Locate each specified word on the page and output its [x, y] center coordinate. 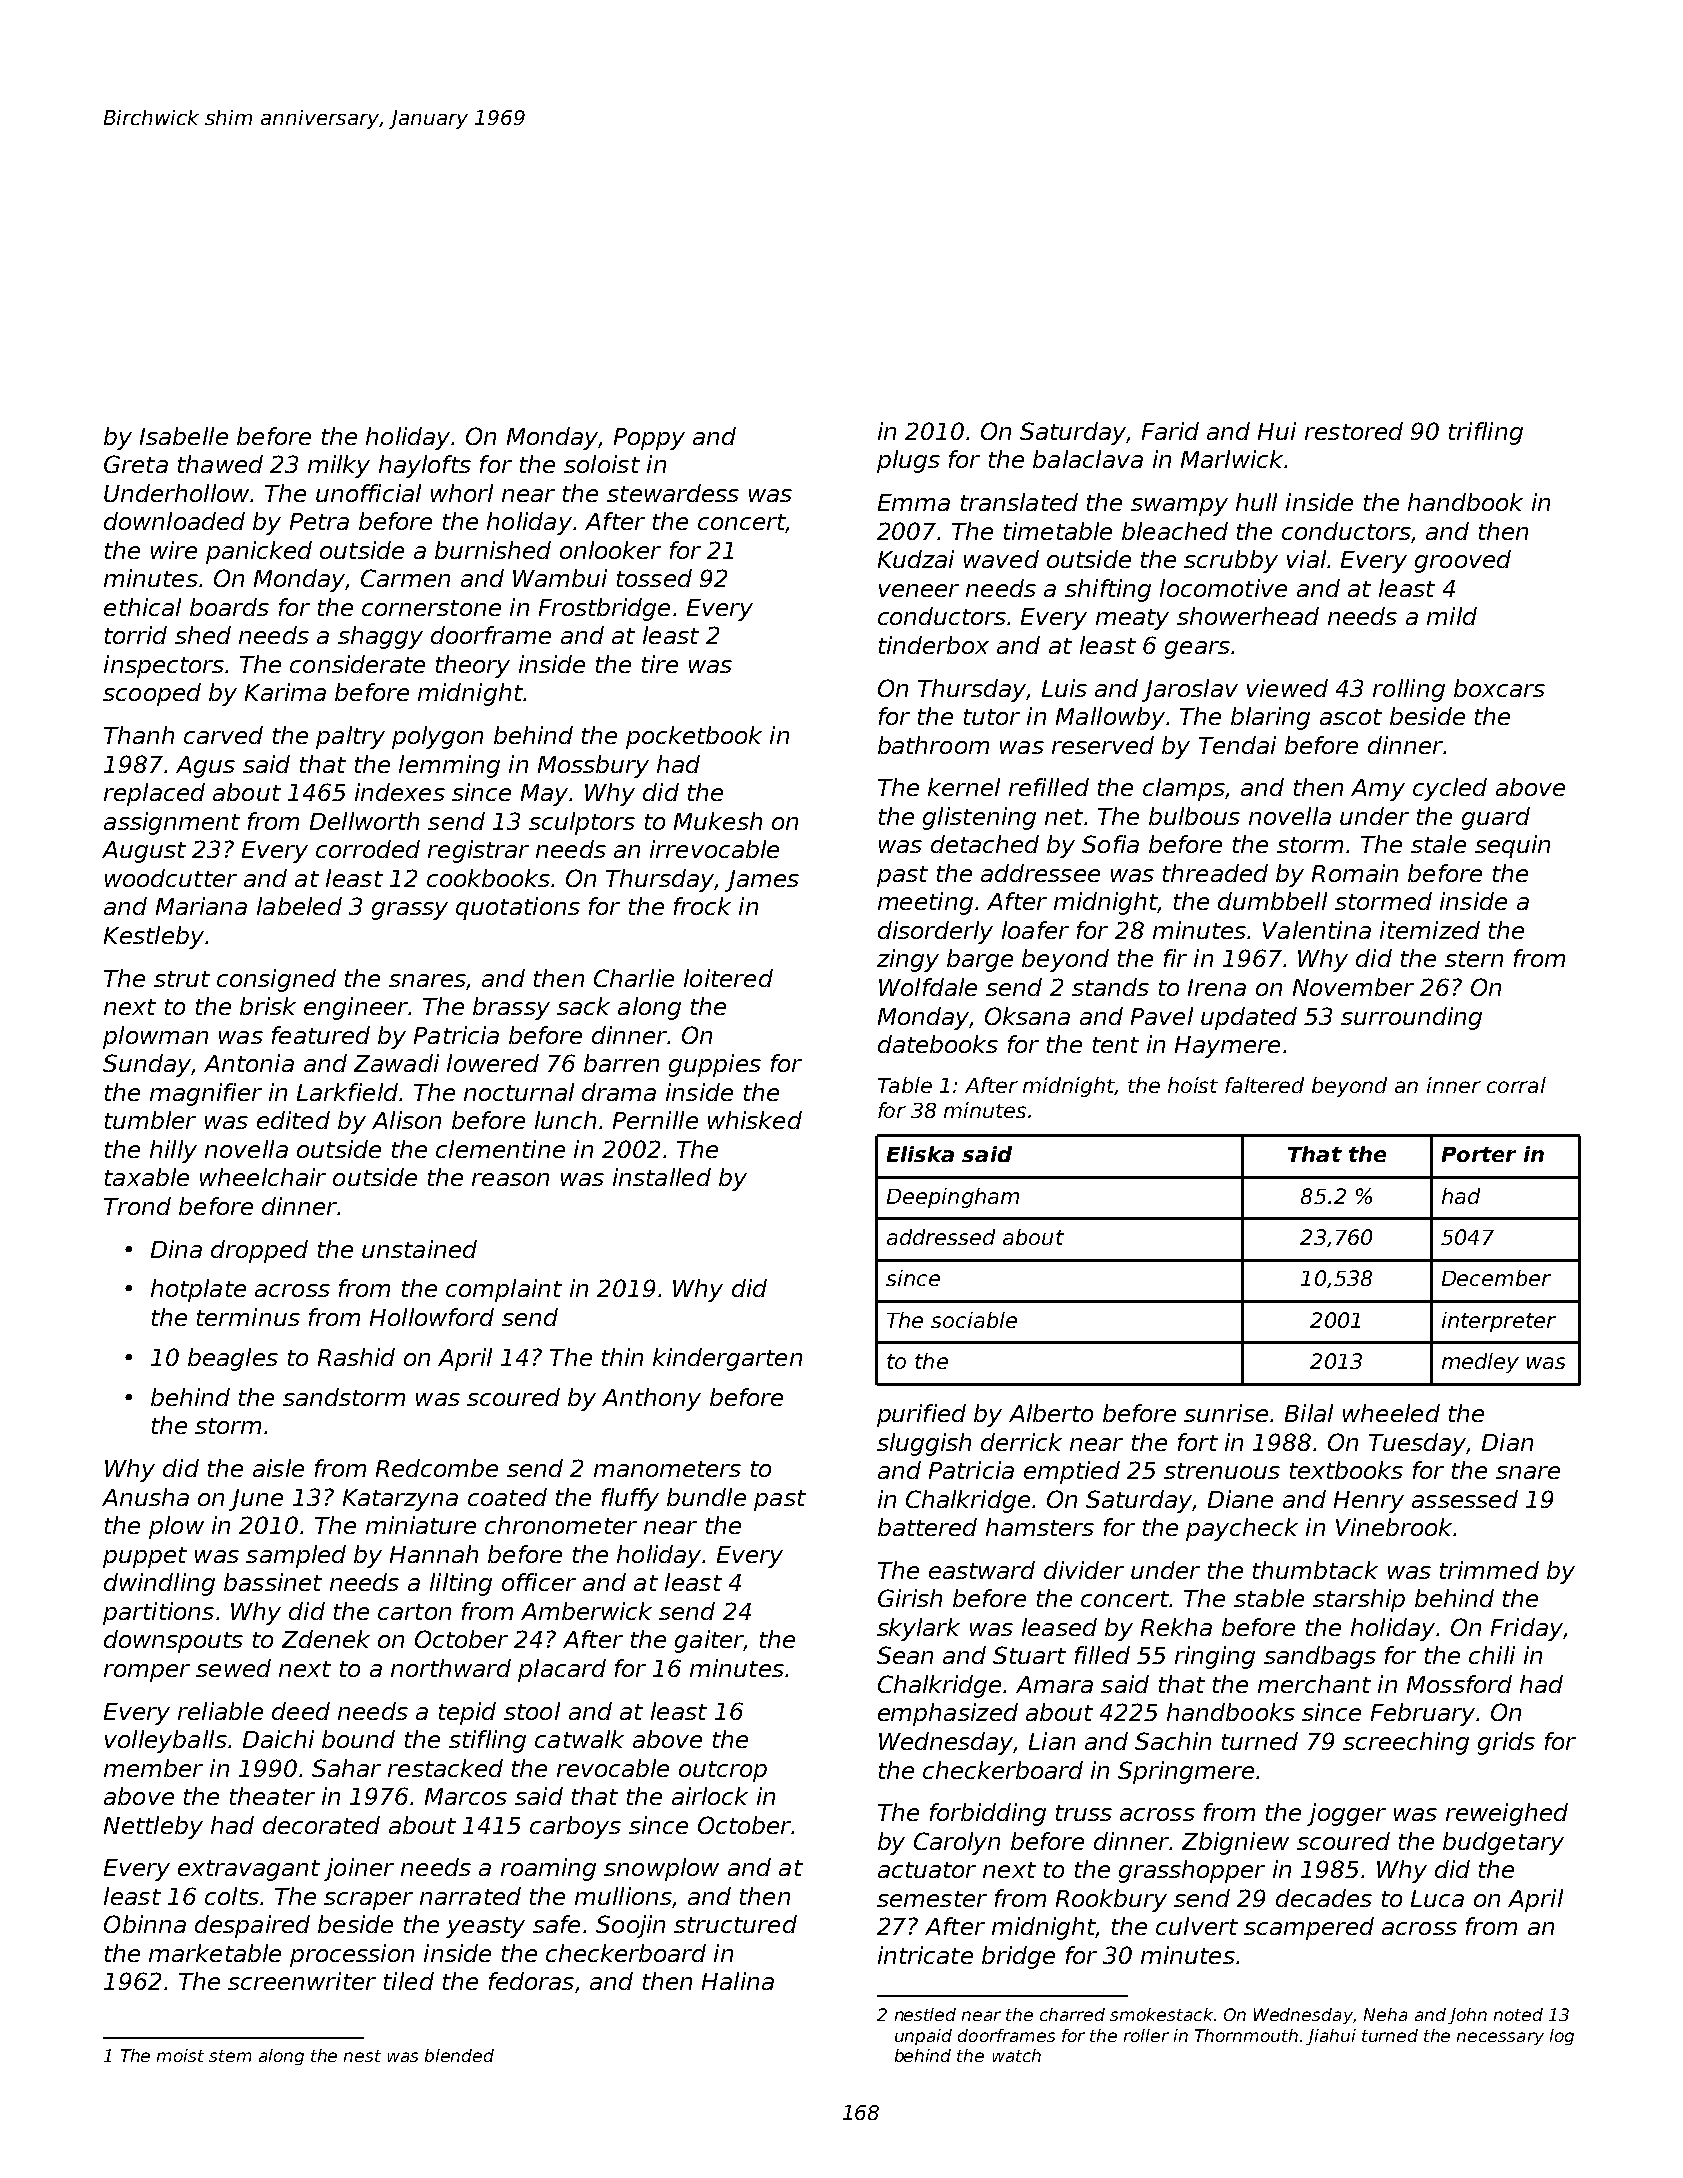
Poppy [649, 439]
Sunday [147, 1065]
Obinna [145, 1924]
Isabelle [184, 436]
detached [985, 844]
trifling [1486, 433]
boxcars [1499, 688]
